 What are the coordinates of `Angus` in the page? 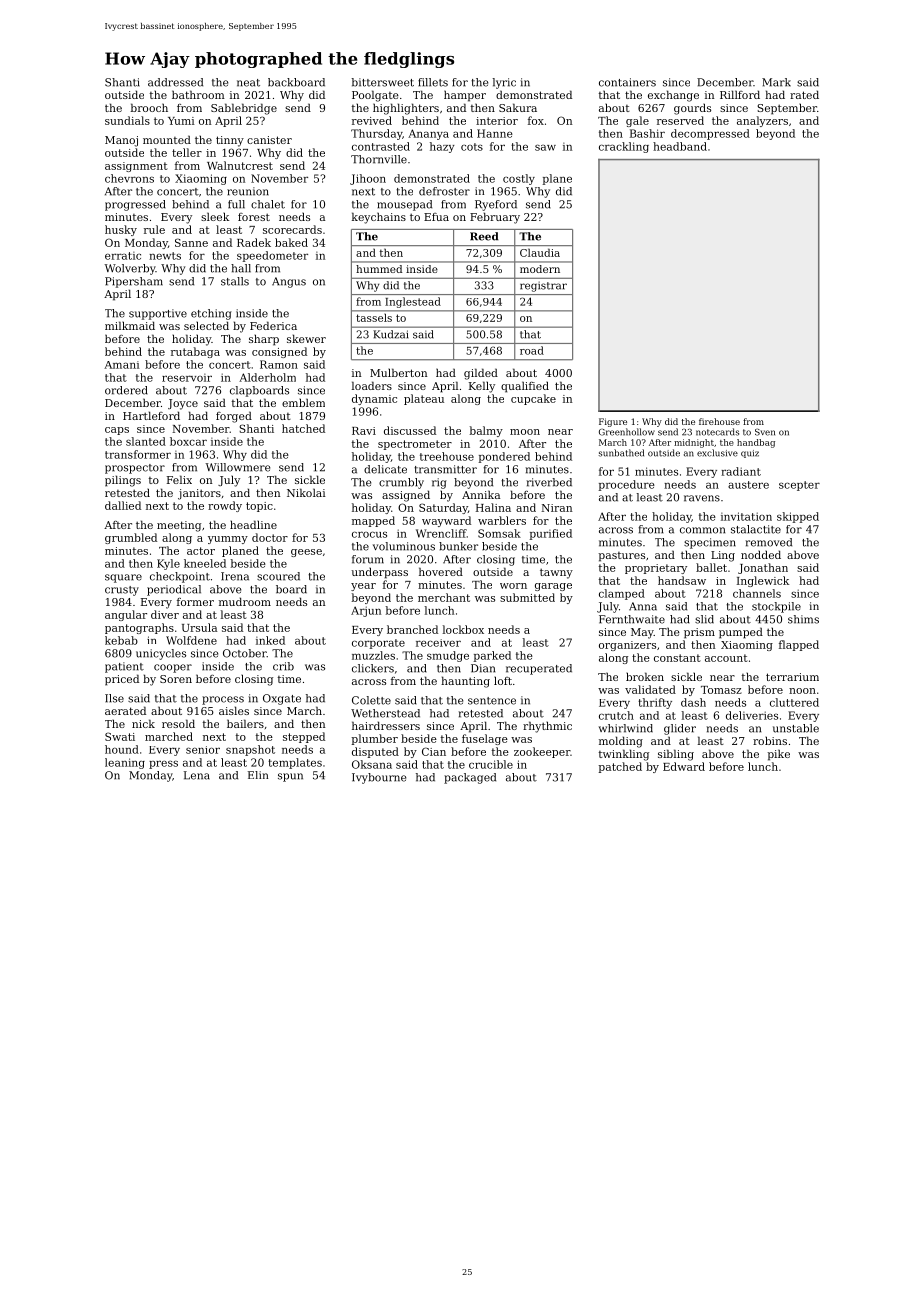 It's located at (289, 282).
